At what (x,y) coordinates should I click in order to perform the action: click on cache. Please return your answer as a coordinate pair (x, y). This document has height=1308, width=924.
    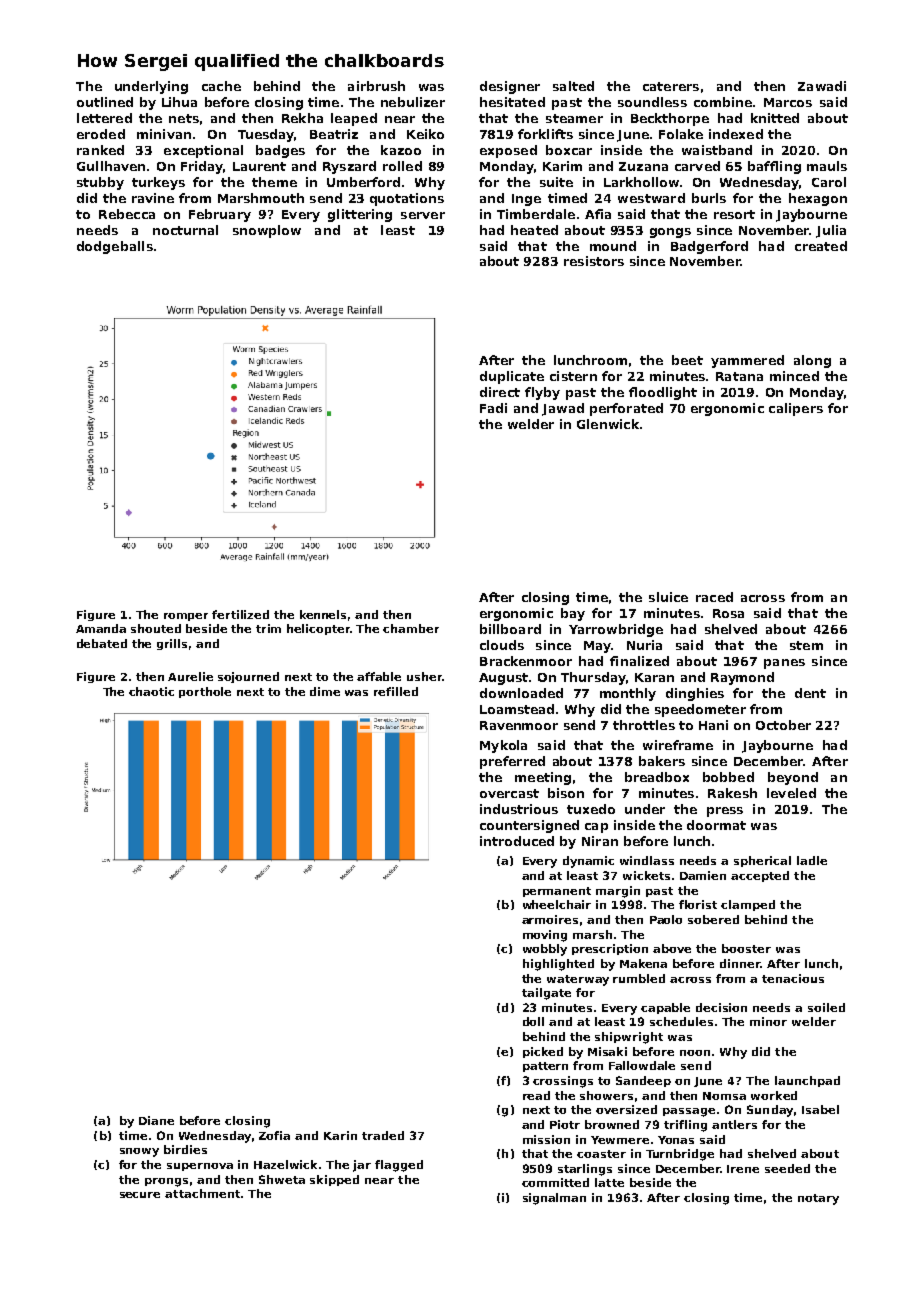
    Looking at the image, I should click on (221, 86).
